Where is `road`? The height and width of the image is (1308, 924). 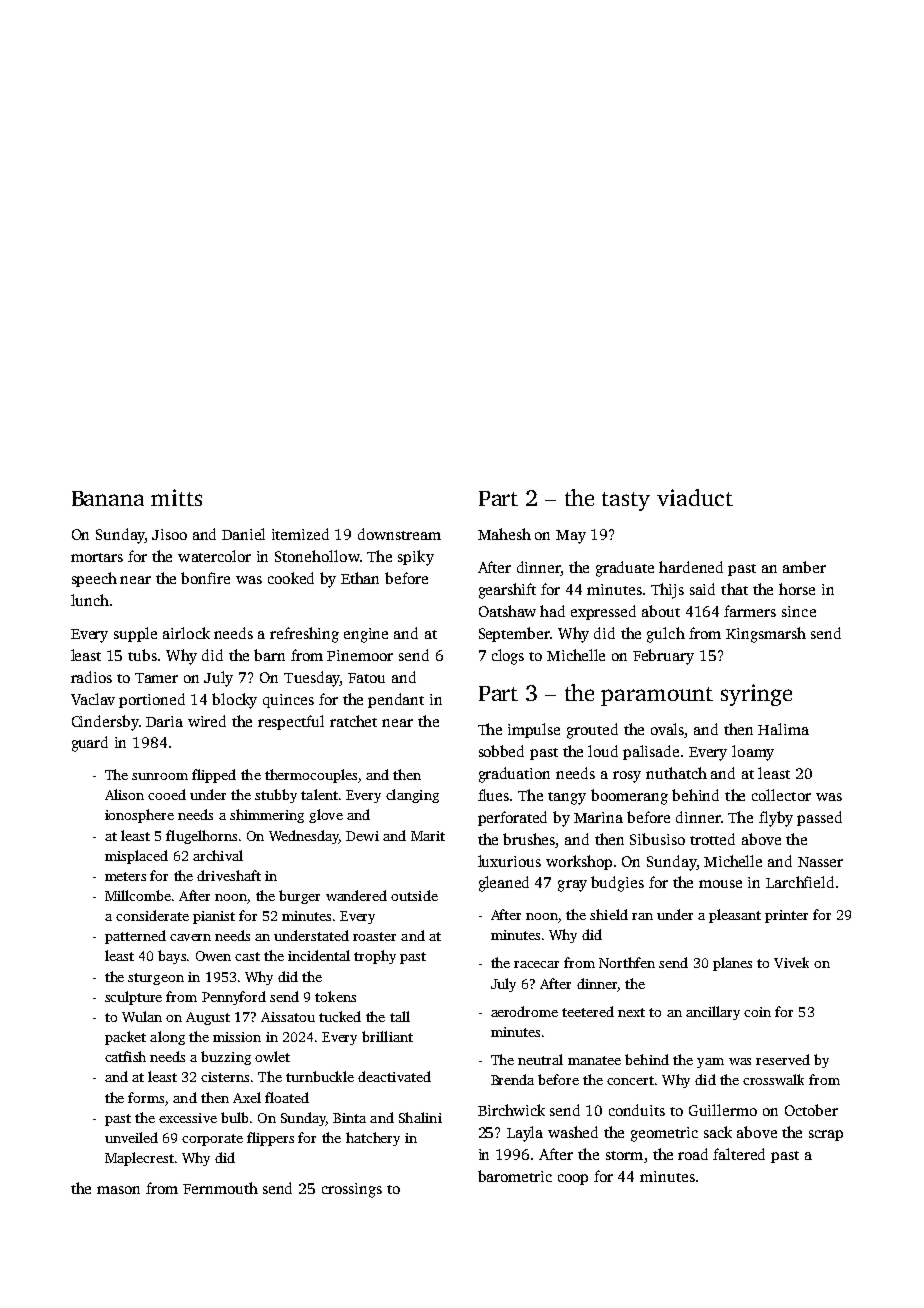 road is located at coordinates (693, 1154).
